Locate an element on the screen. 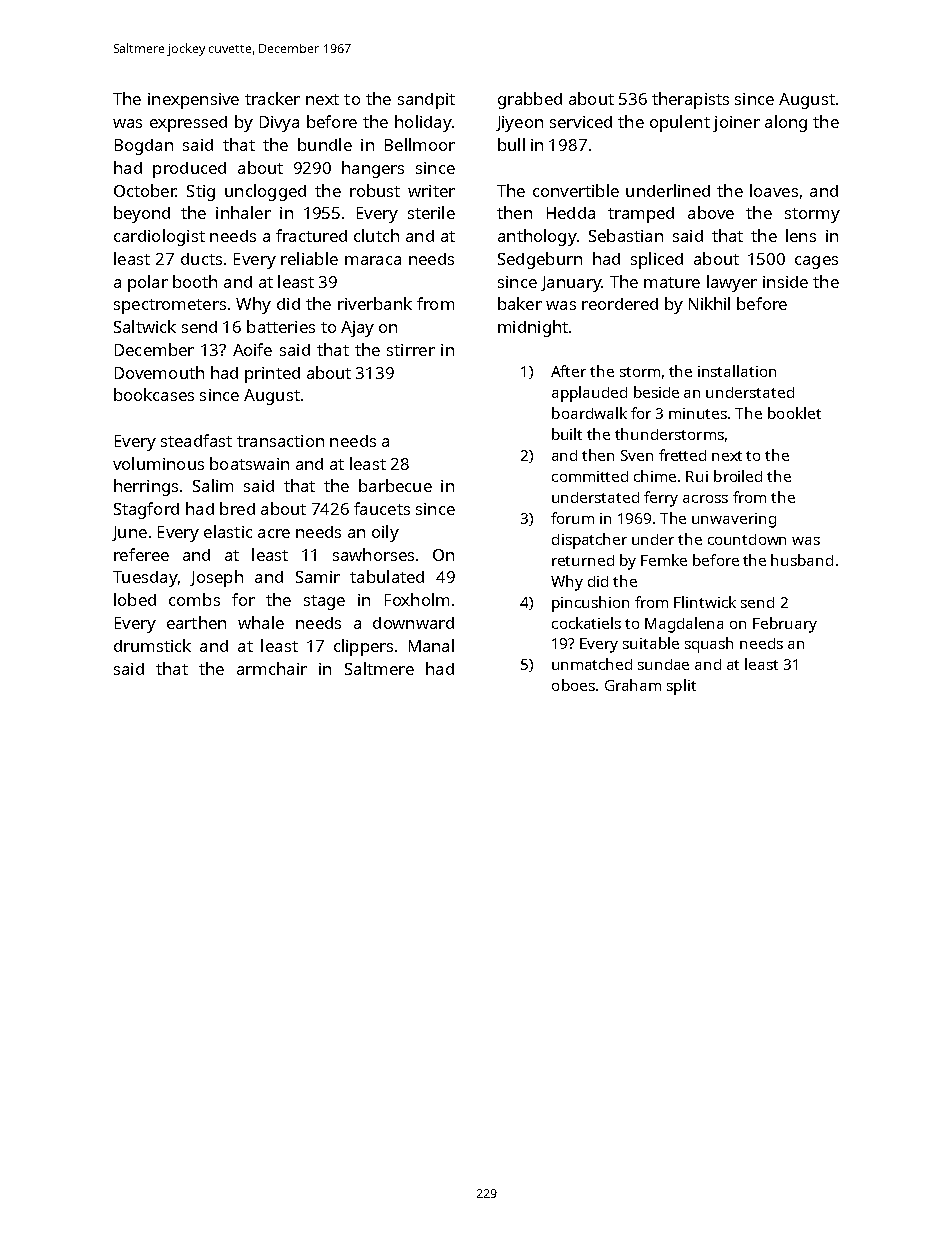 This screenshot has width=952, height=1233. opulent is located at coordinates (680, 123).
